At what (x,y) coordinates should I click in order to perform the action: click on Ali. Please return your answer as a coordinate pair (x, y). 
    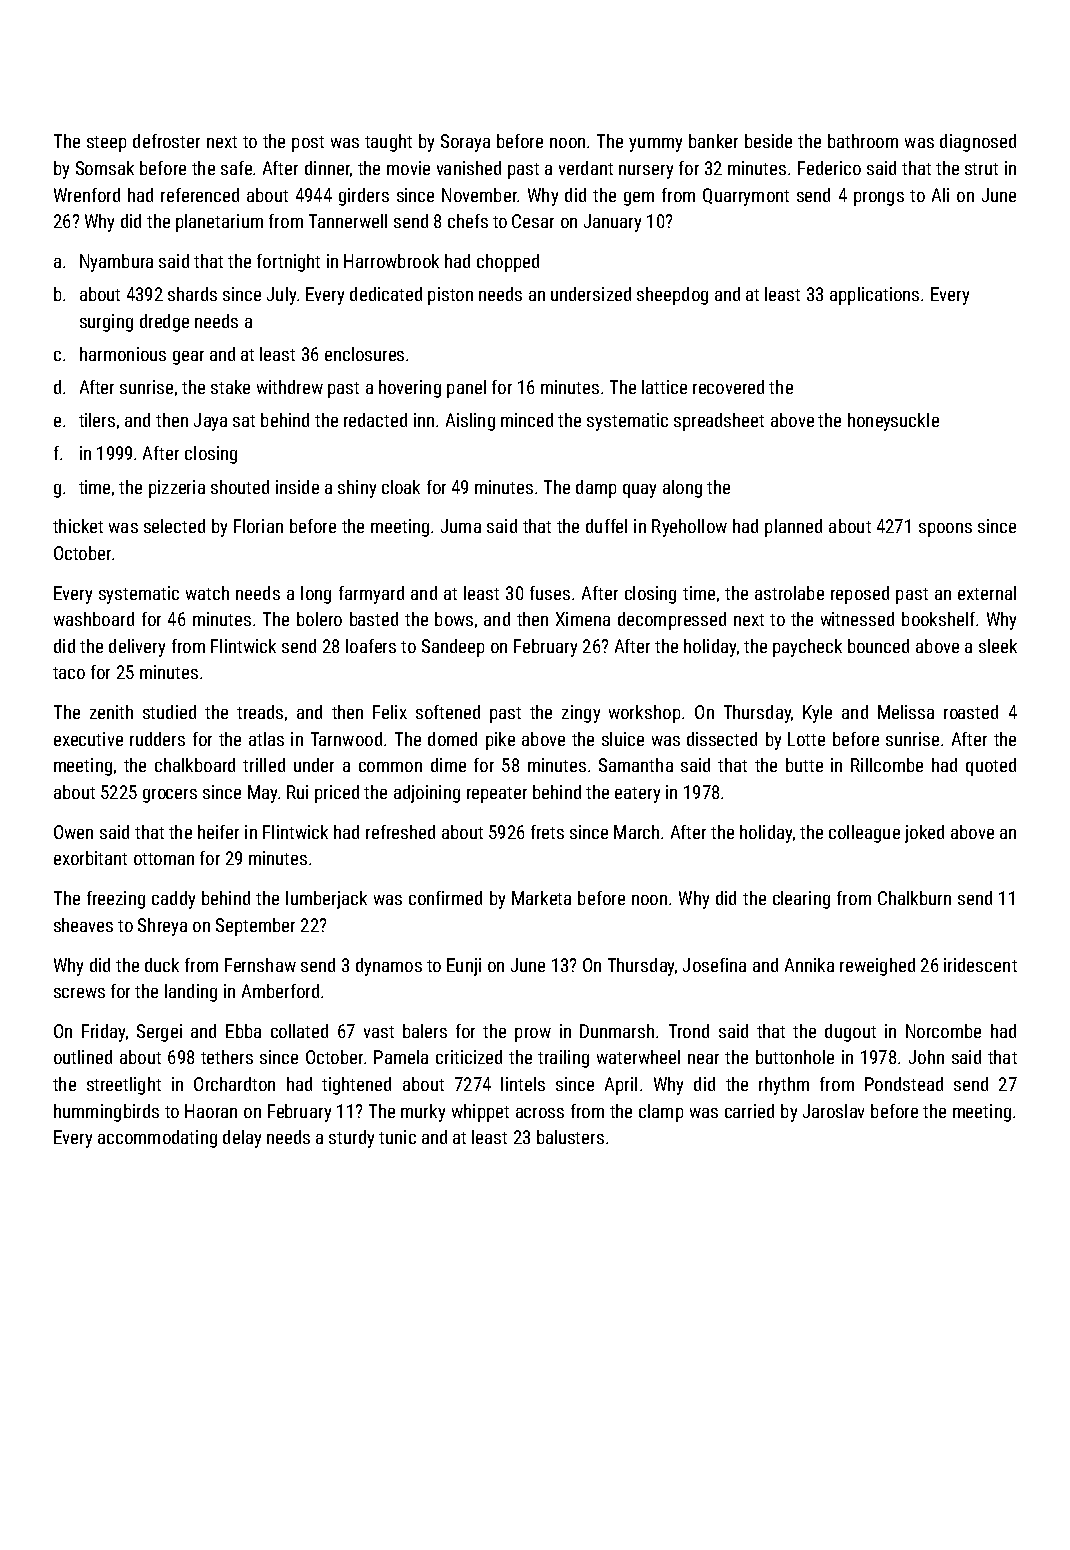
    Looking at the image, I should click on (940, 195).
